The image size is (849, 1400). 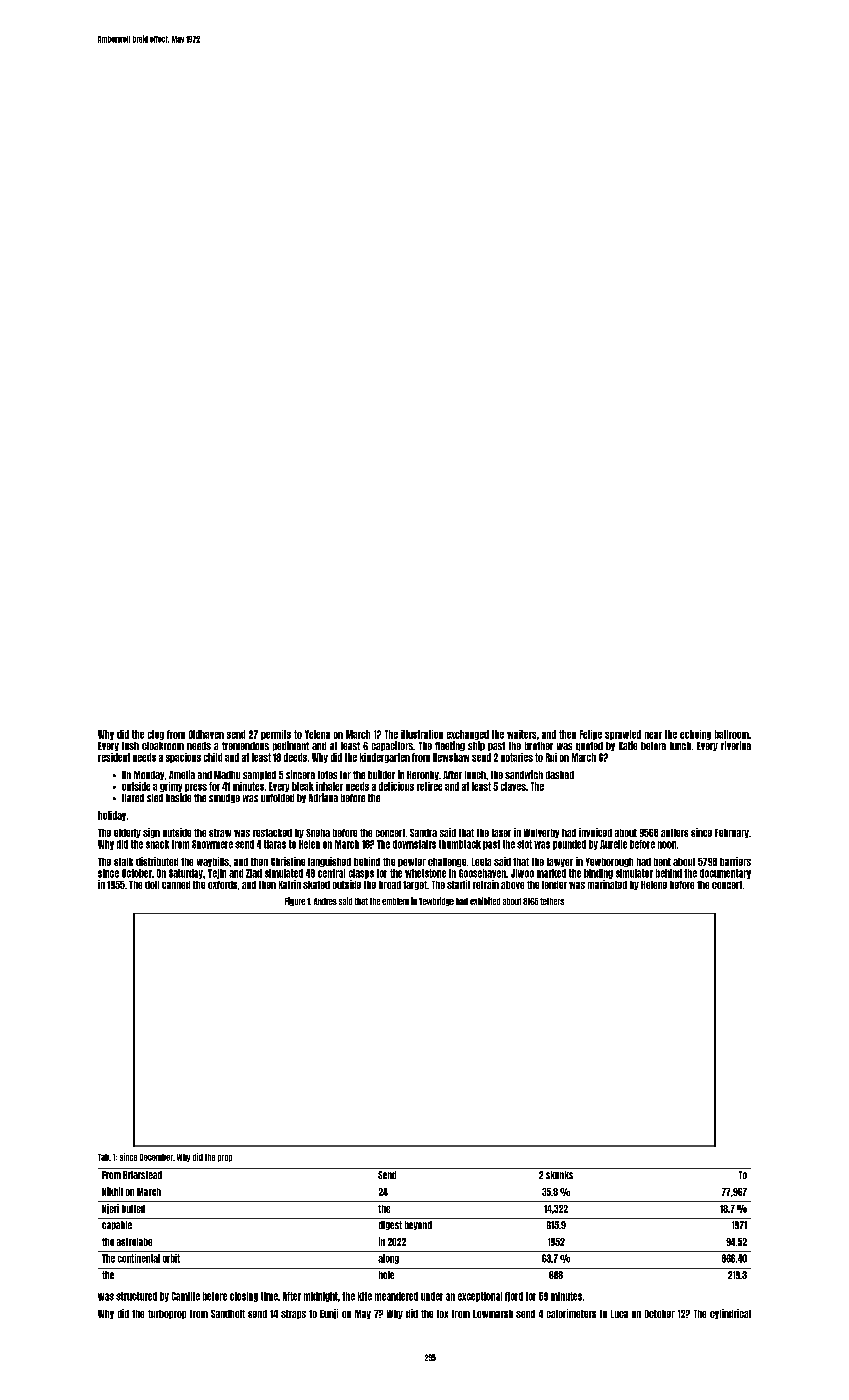 I want to click on Figure, so click(x=295, y=901).
